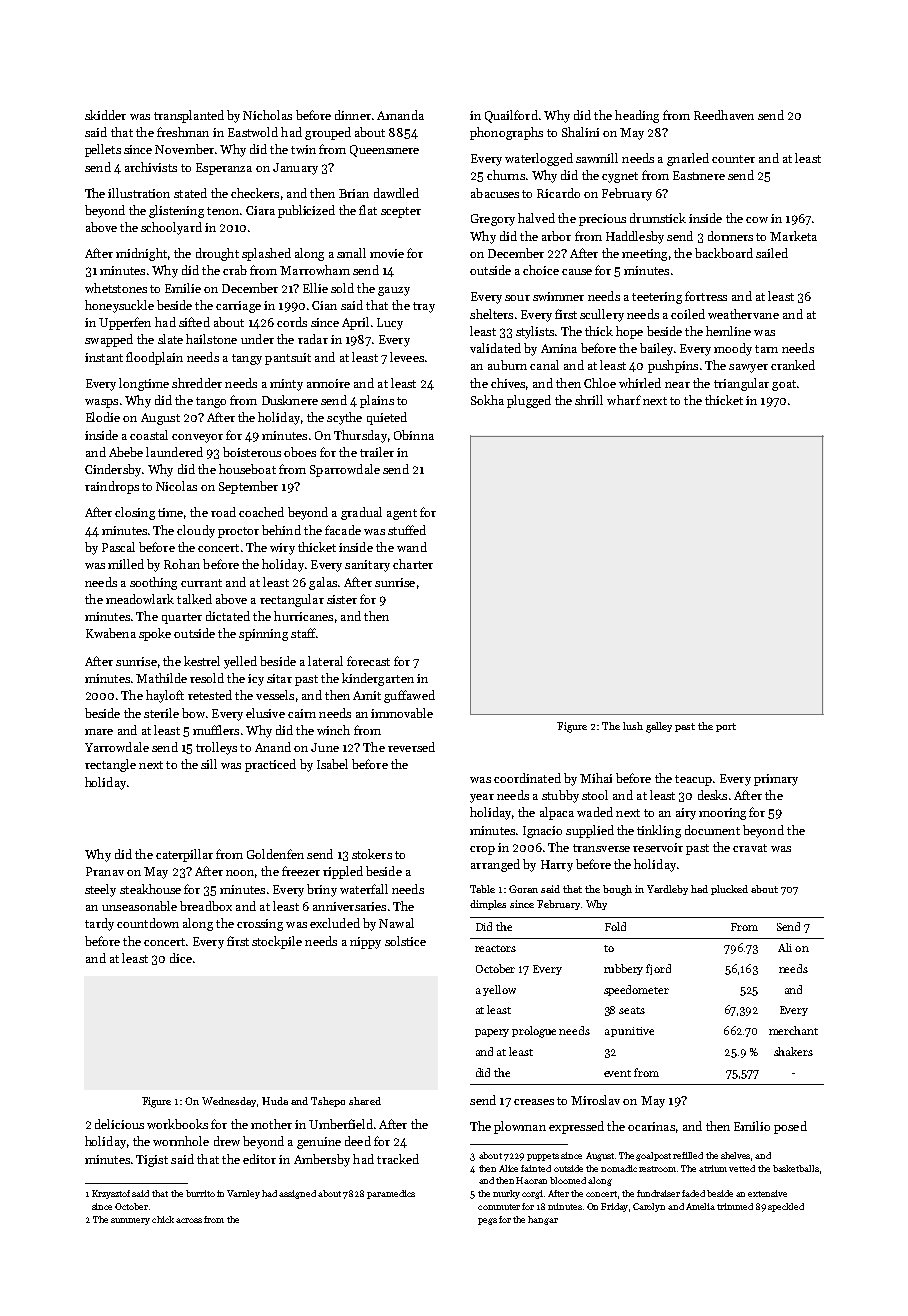 This page has height=1316, width=908. I want to click on bloomed, so click(568, 1180).
